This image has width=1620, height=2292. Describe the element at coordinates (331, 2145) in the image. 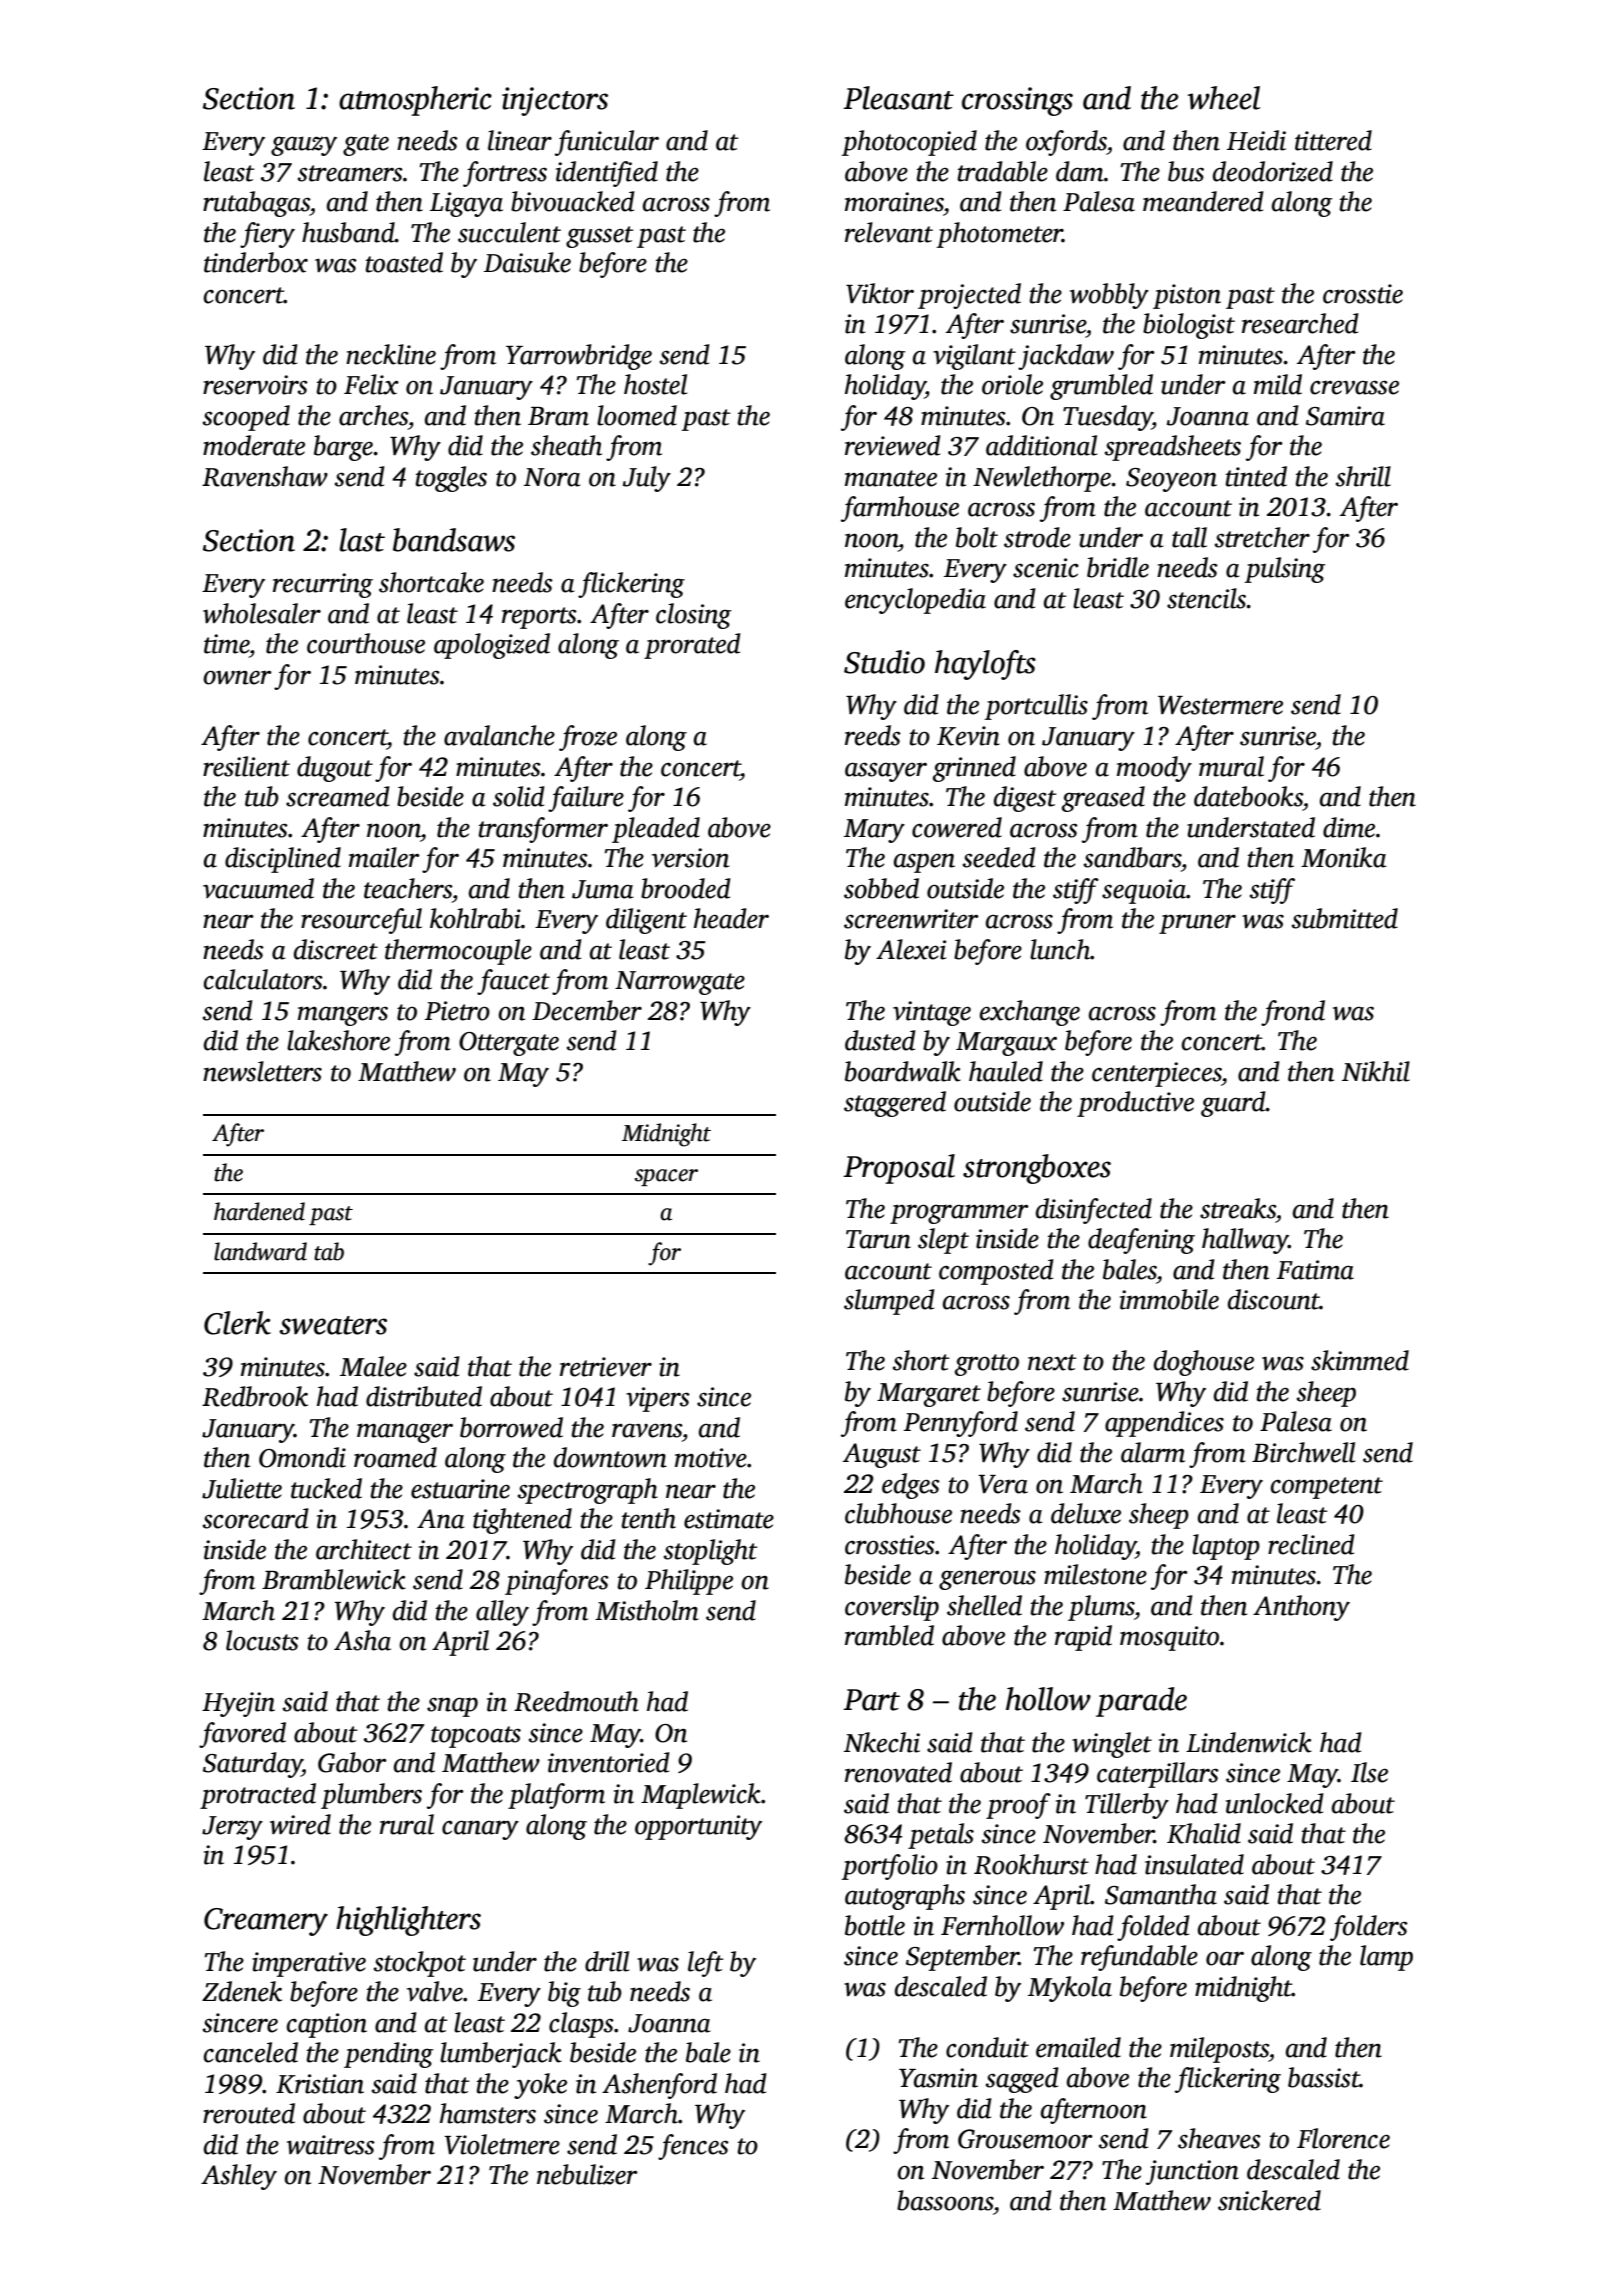

I see `waitress` at that location.
